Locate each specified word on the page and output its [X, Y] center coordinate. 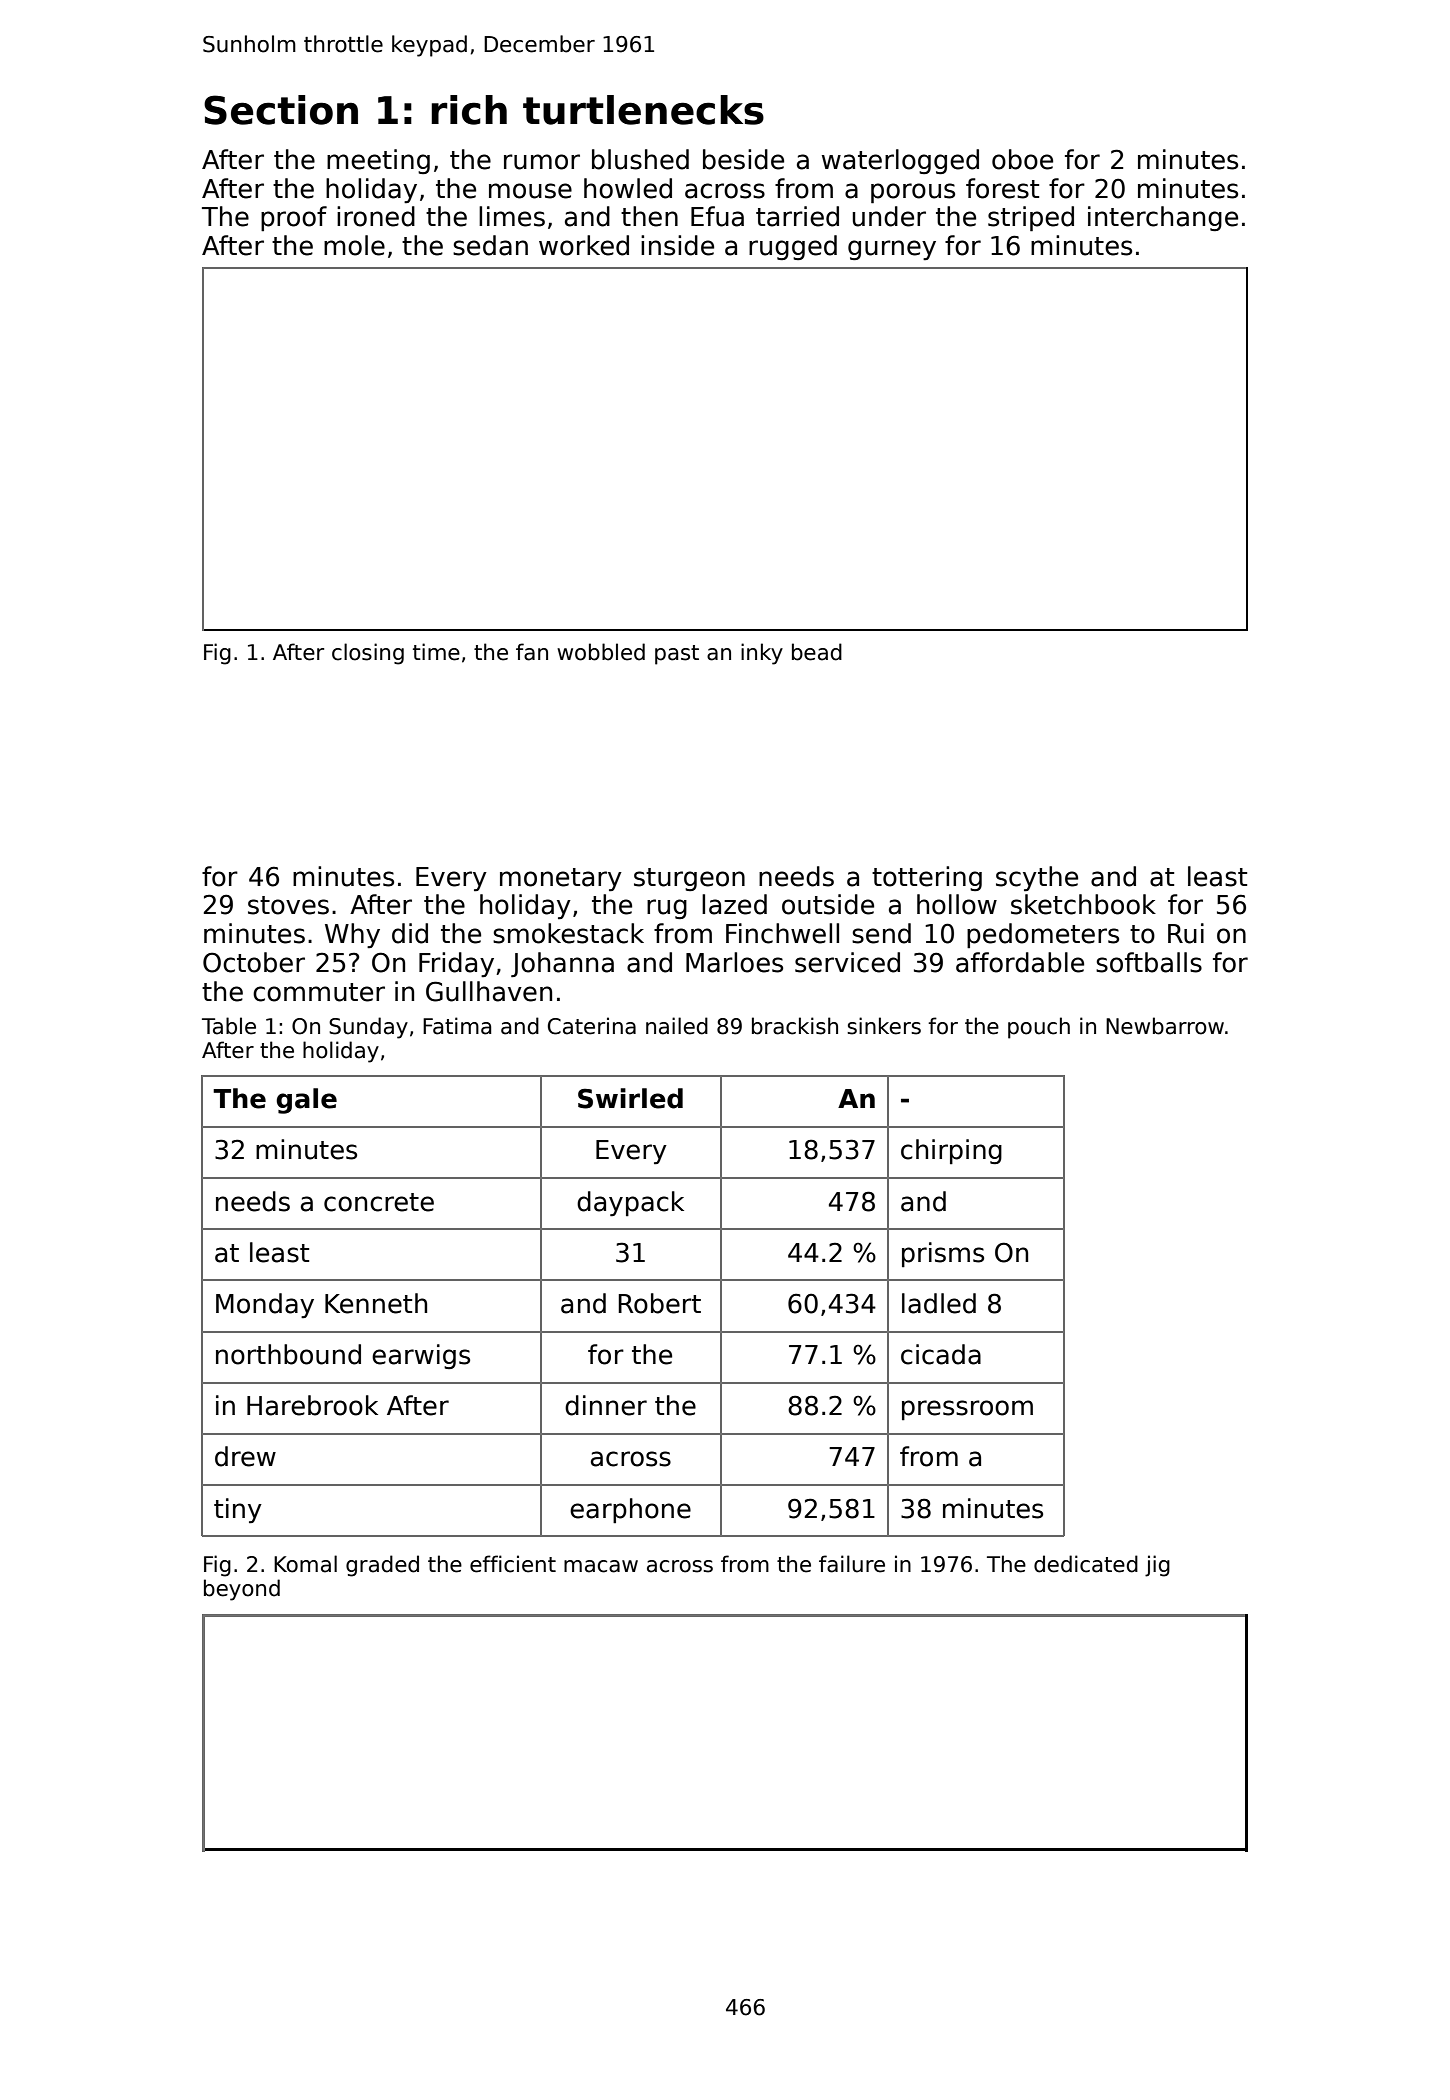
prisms [943, 1254]
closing [368, 654]
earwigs [421, 1356]
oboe [1022, 159]
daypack [630, 1203]
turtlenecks [643, 110]
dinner [606, 1405]
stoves [288, 905]
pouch [1039, 1028]
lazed [734, 904]
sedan [490, 245]
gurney [892, 250]
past [677, 655]
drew [245, 1456]
